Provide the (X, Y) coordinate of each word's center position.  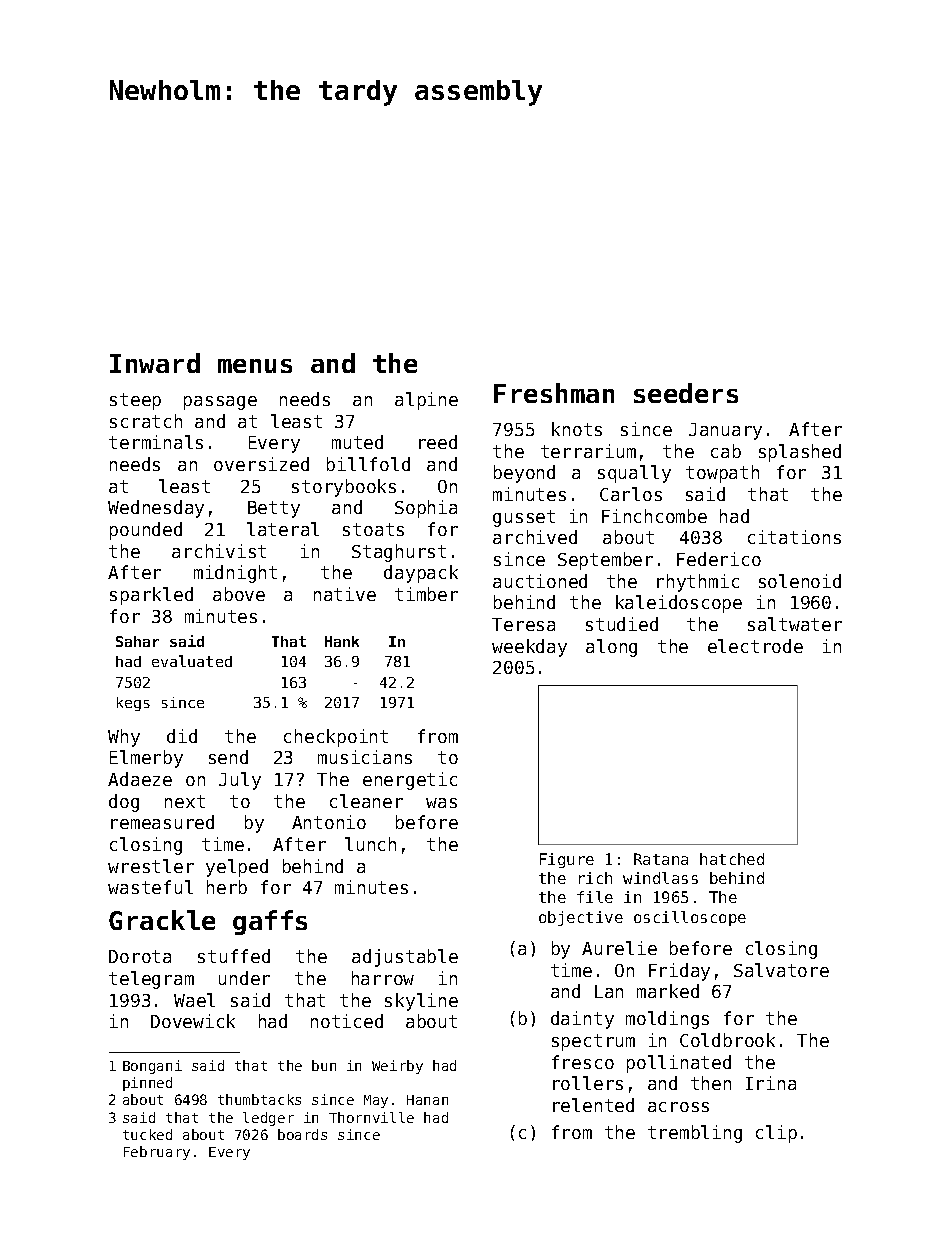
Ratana (661, 859)
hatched (732, 859)
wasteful (150, 887)
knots (577, 429)
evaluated (192, 661)
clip (776, 1134)
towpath (722, 474)
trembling (695, 1134)
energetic (410, 781)
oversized (261, 464)
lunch (370, 844)
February (157, 1153)
